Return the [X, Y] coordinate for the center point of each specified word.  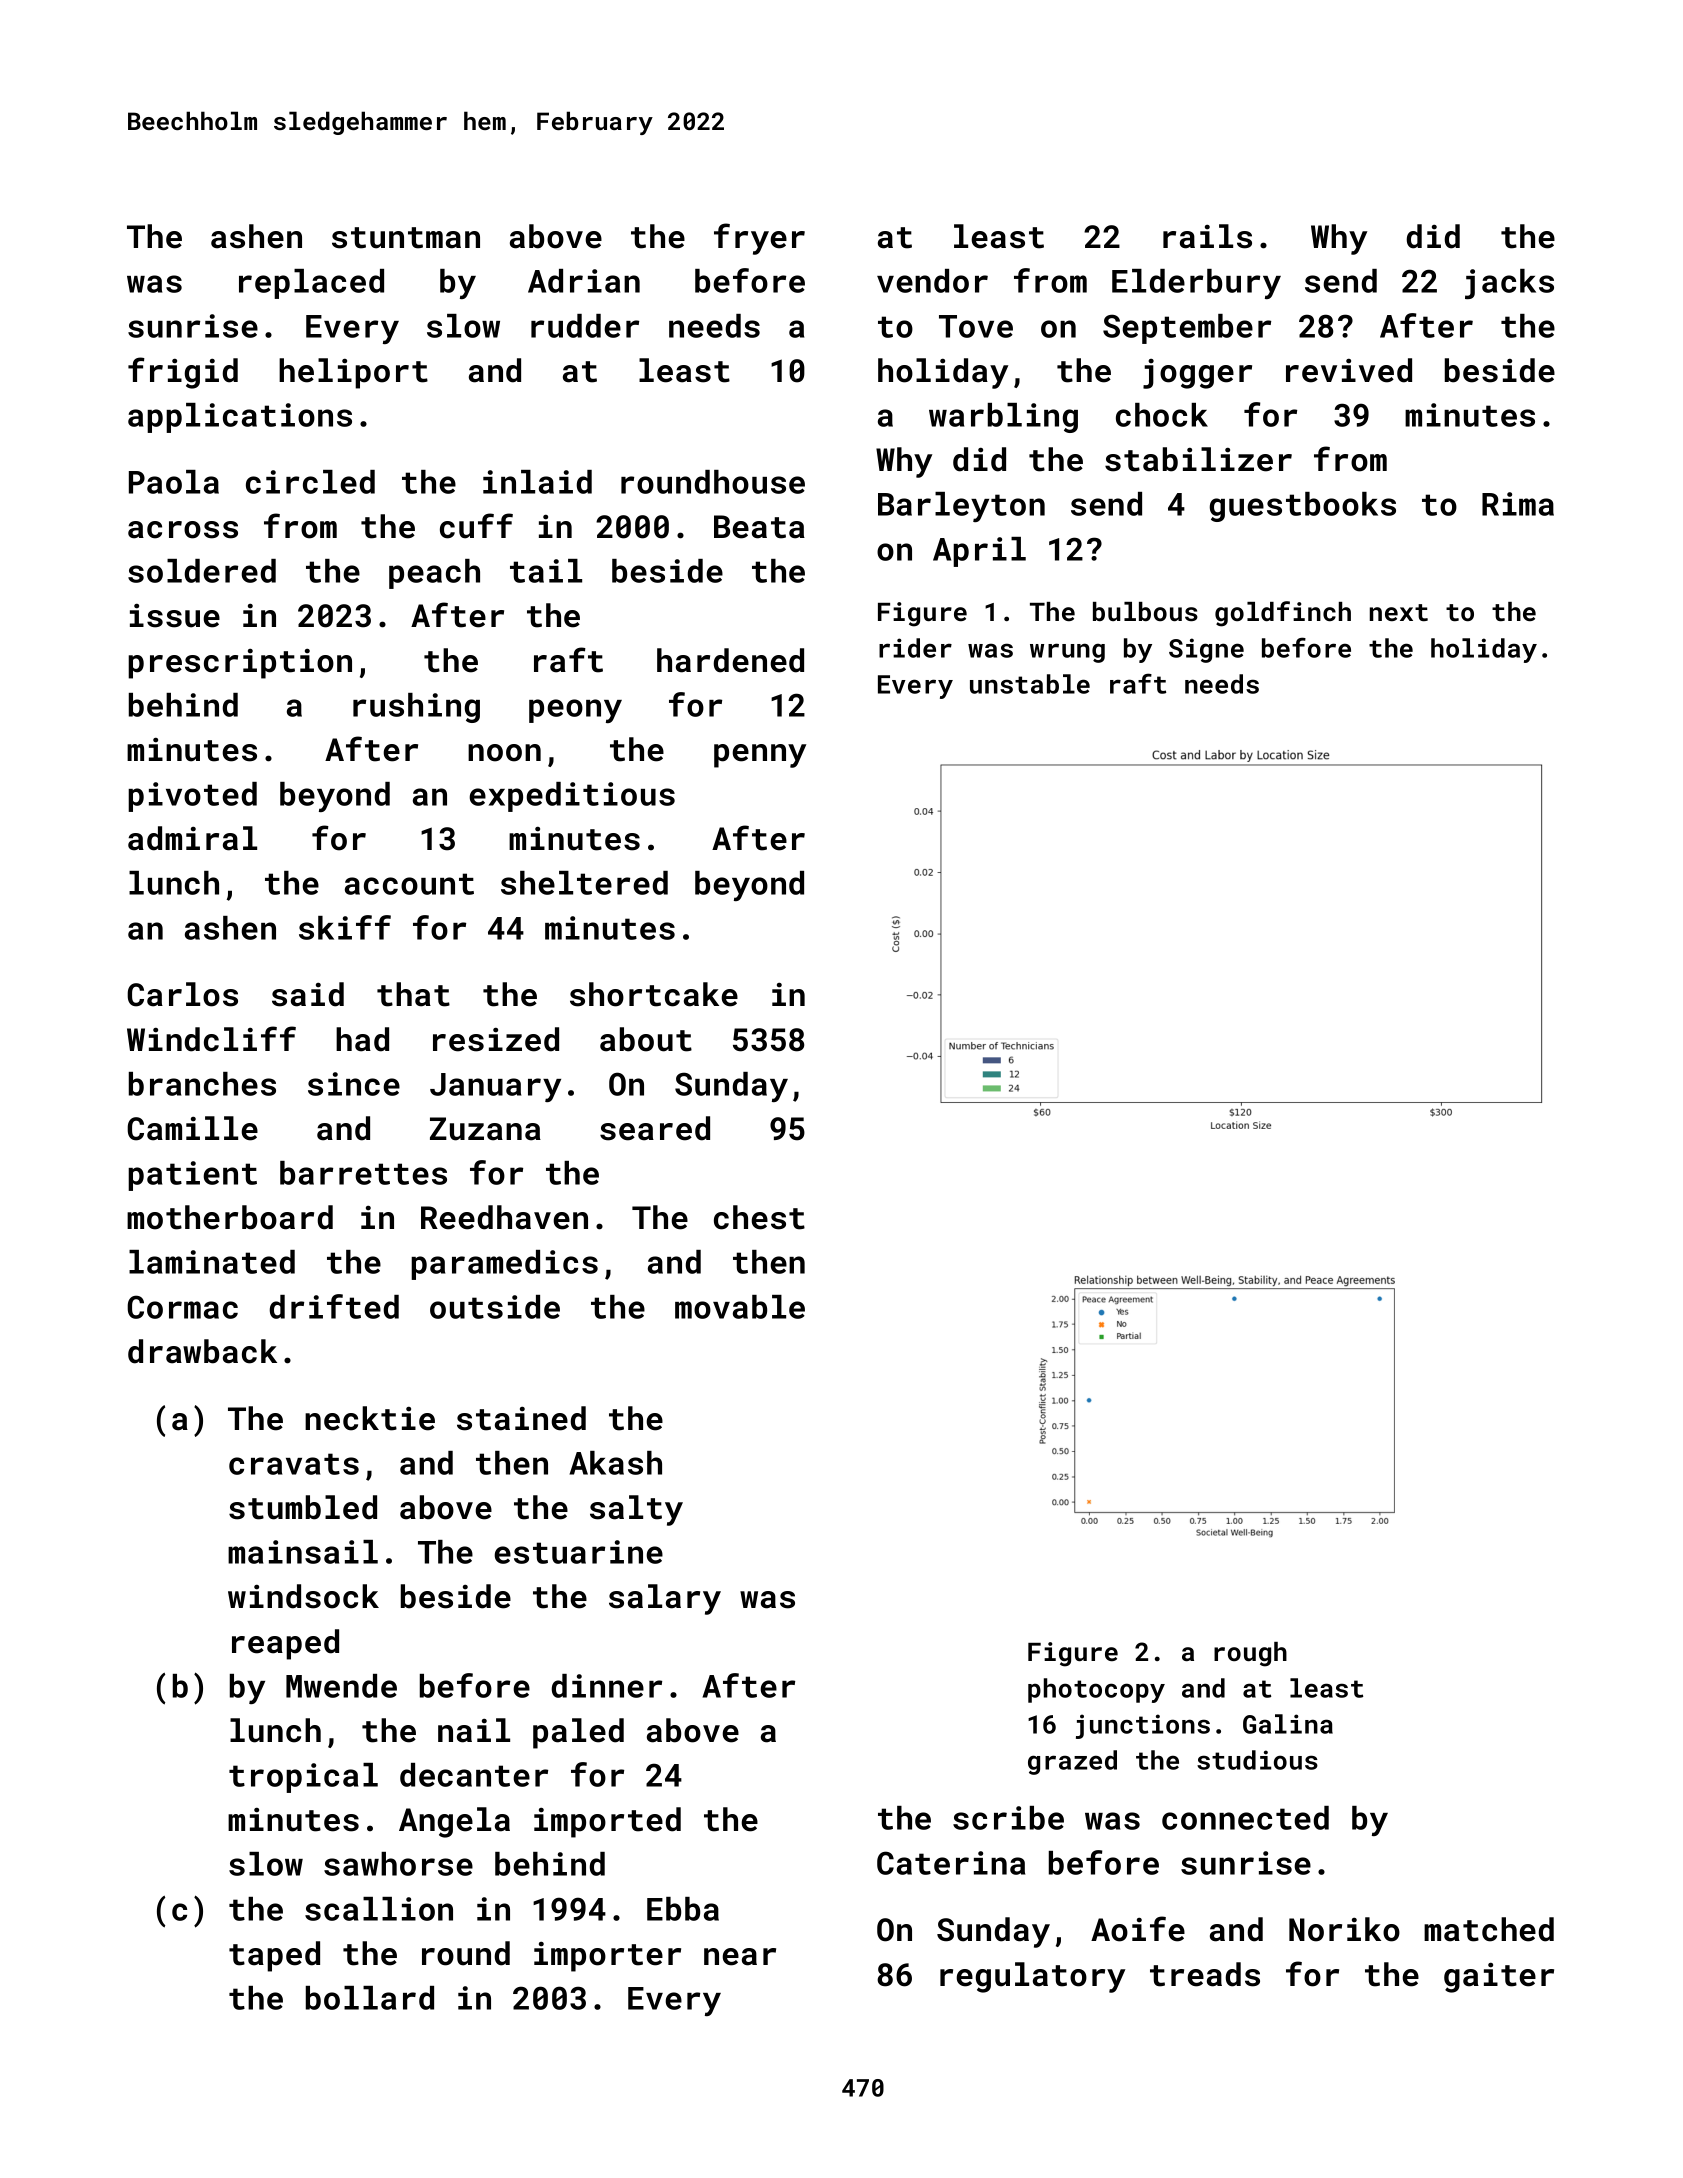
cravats [294, 1464]
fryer [759, 239]
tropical [303, 1778]
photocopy [1096, 1690]
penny [760, 756]
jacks [1509, 284]
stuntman [406, 238]
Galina [1288, 1724]
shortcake [654, 994]
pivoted [192, 797]
